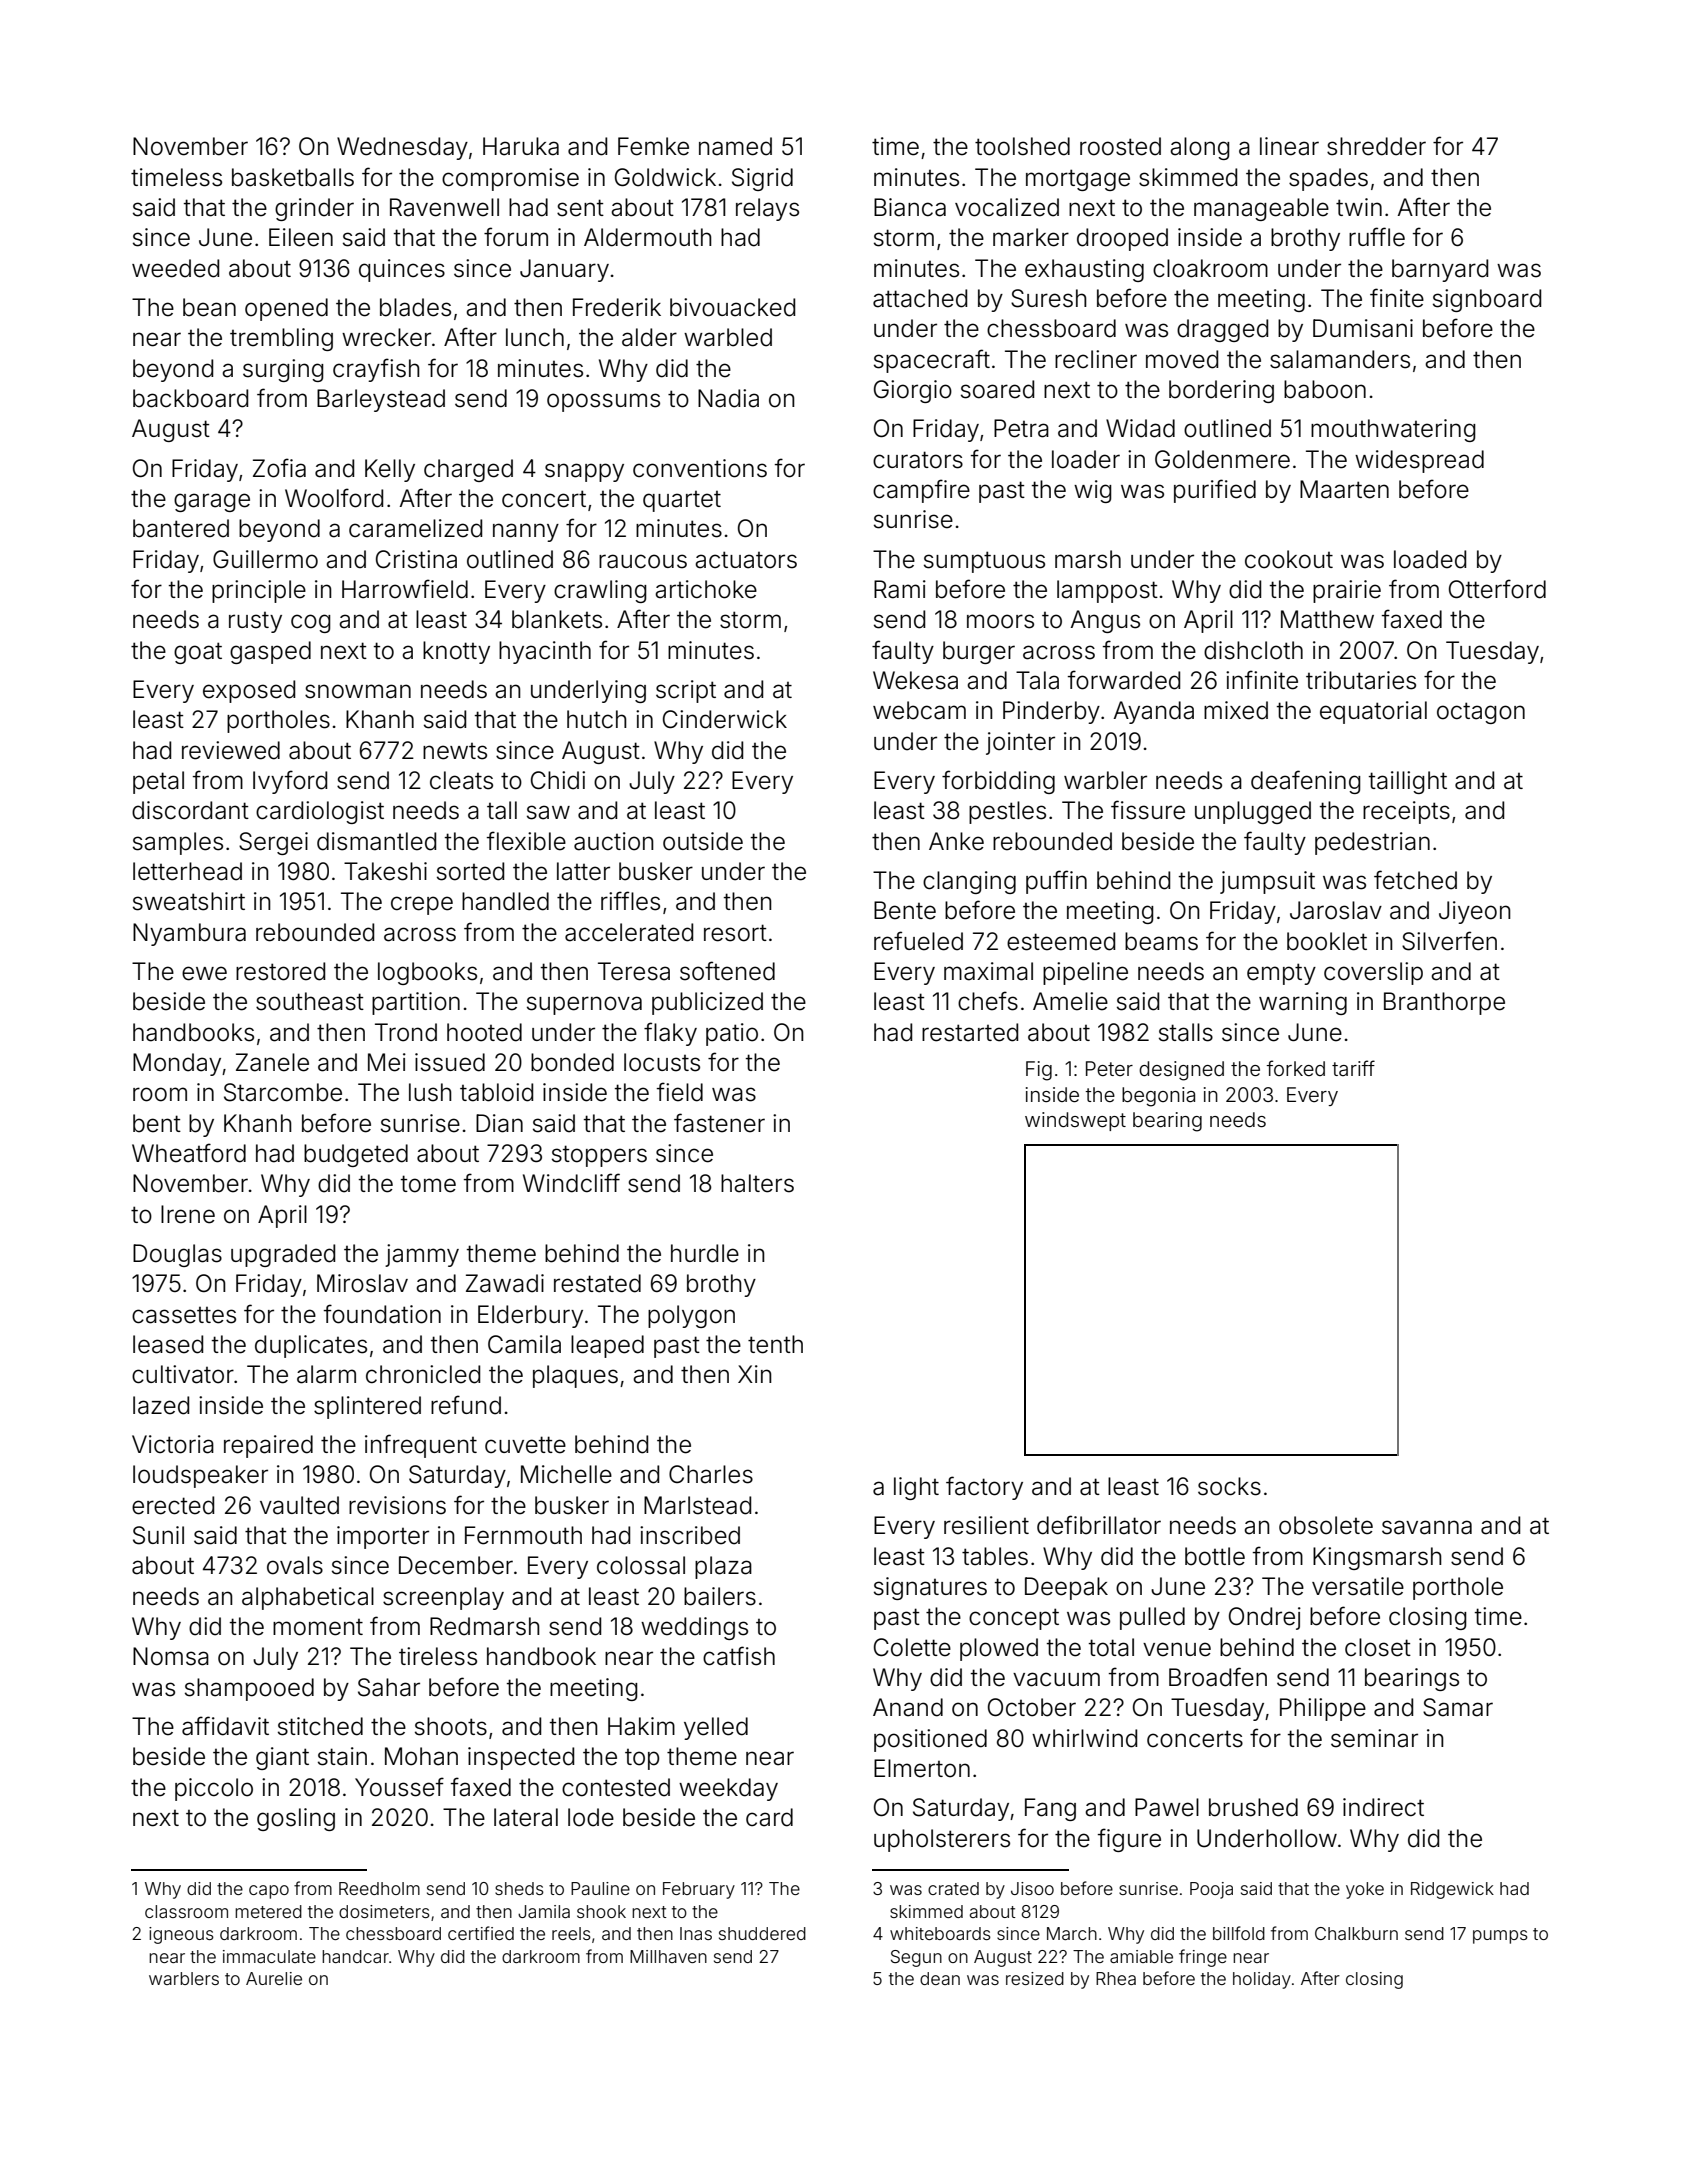 This screenshot has width=1683, height=2178. Describe the element at coordinates (200, 1476) in the screenshot. I see `loudspeaker` at that location.
